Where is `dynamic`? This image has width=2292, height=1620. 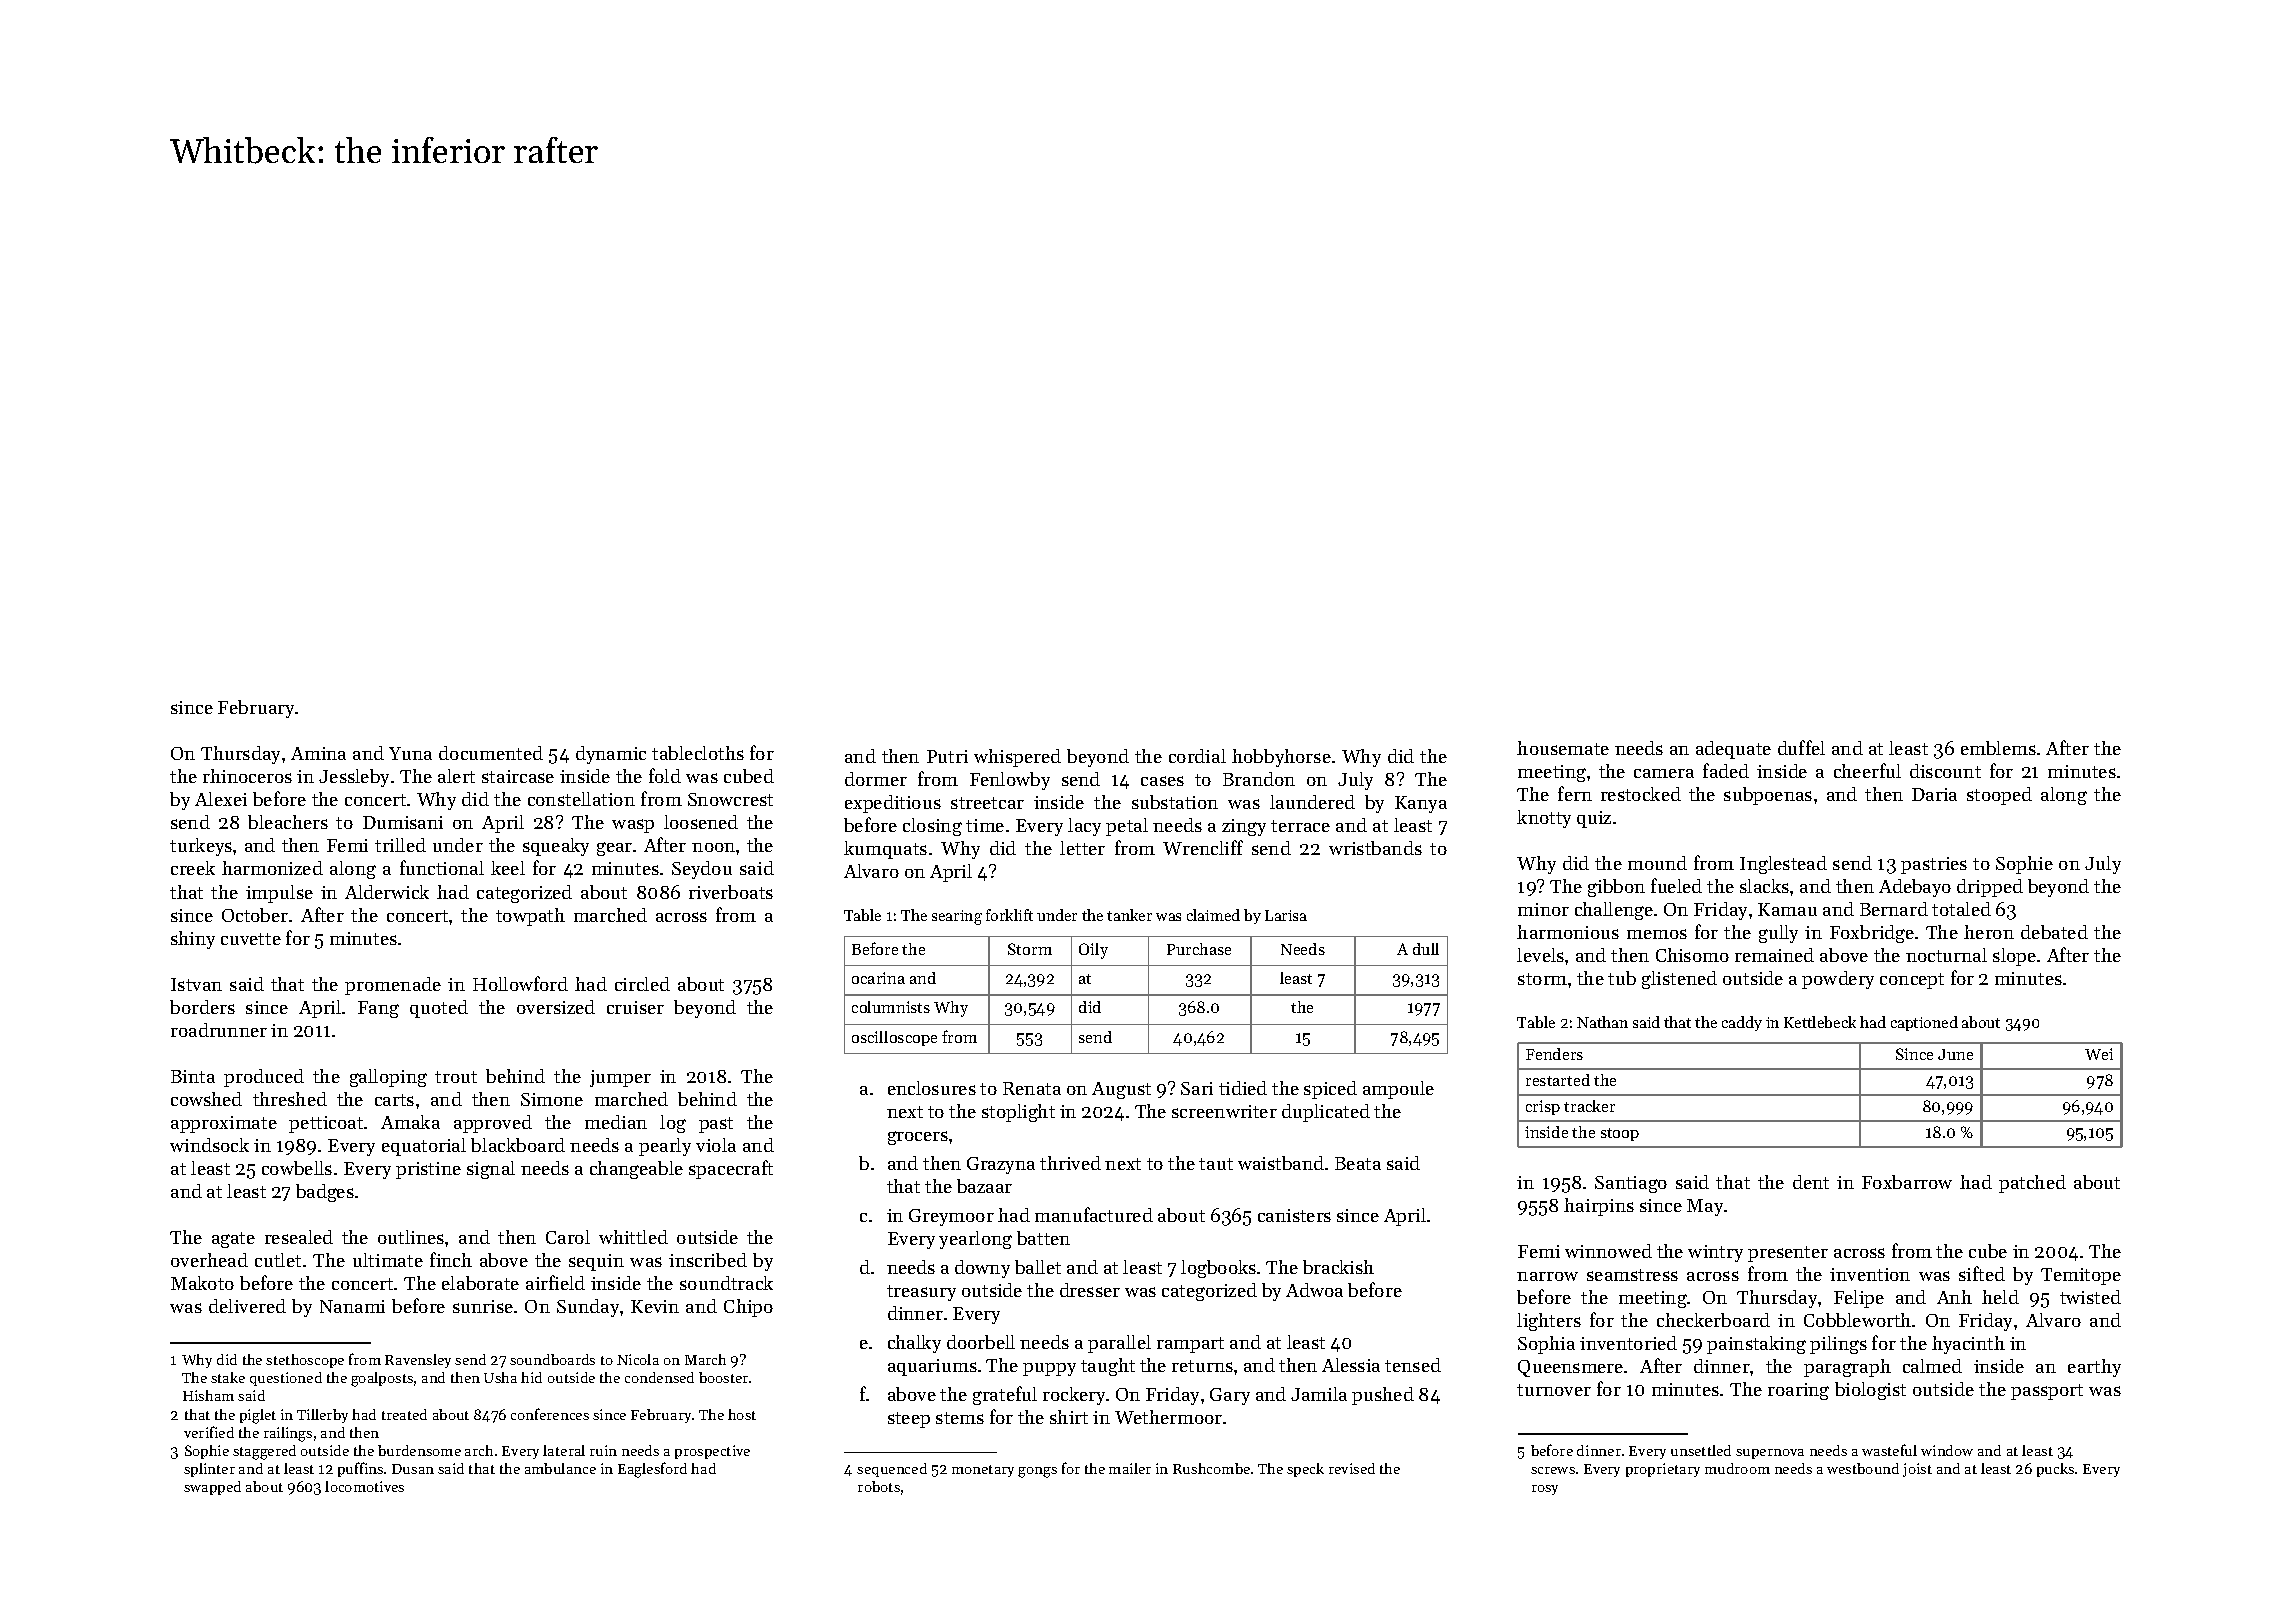
dynamic is located at coordinates (611, 755).
